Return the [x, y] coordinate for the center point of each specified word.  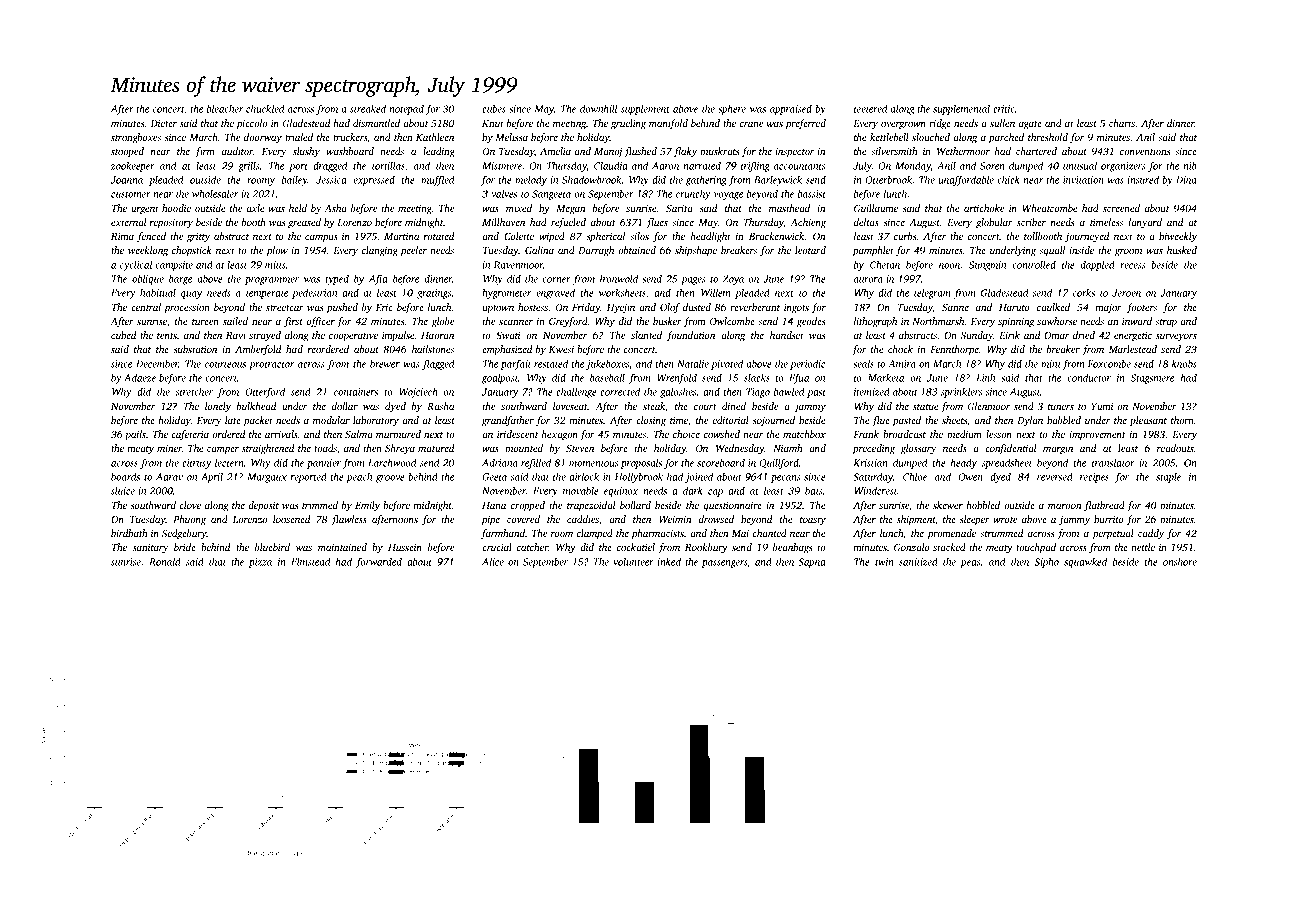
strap [1166, 323]
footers [1142, 308]
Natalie [693, 364]
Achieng [808, 223]
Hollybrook [639, 478]
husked [1182, 250]
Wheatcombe [1050, 208]
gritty [198, 238]
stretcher [194, 392]
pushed [342, 308]
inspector [794, 153]
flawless [349, 520]
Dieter [164, 123]
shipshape [696, 251]
